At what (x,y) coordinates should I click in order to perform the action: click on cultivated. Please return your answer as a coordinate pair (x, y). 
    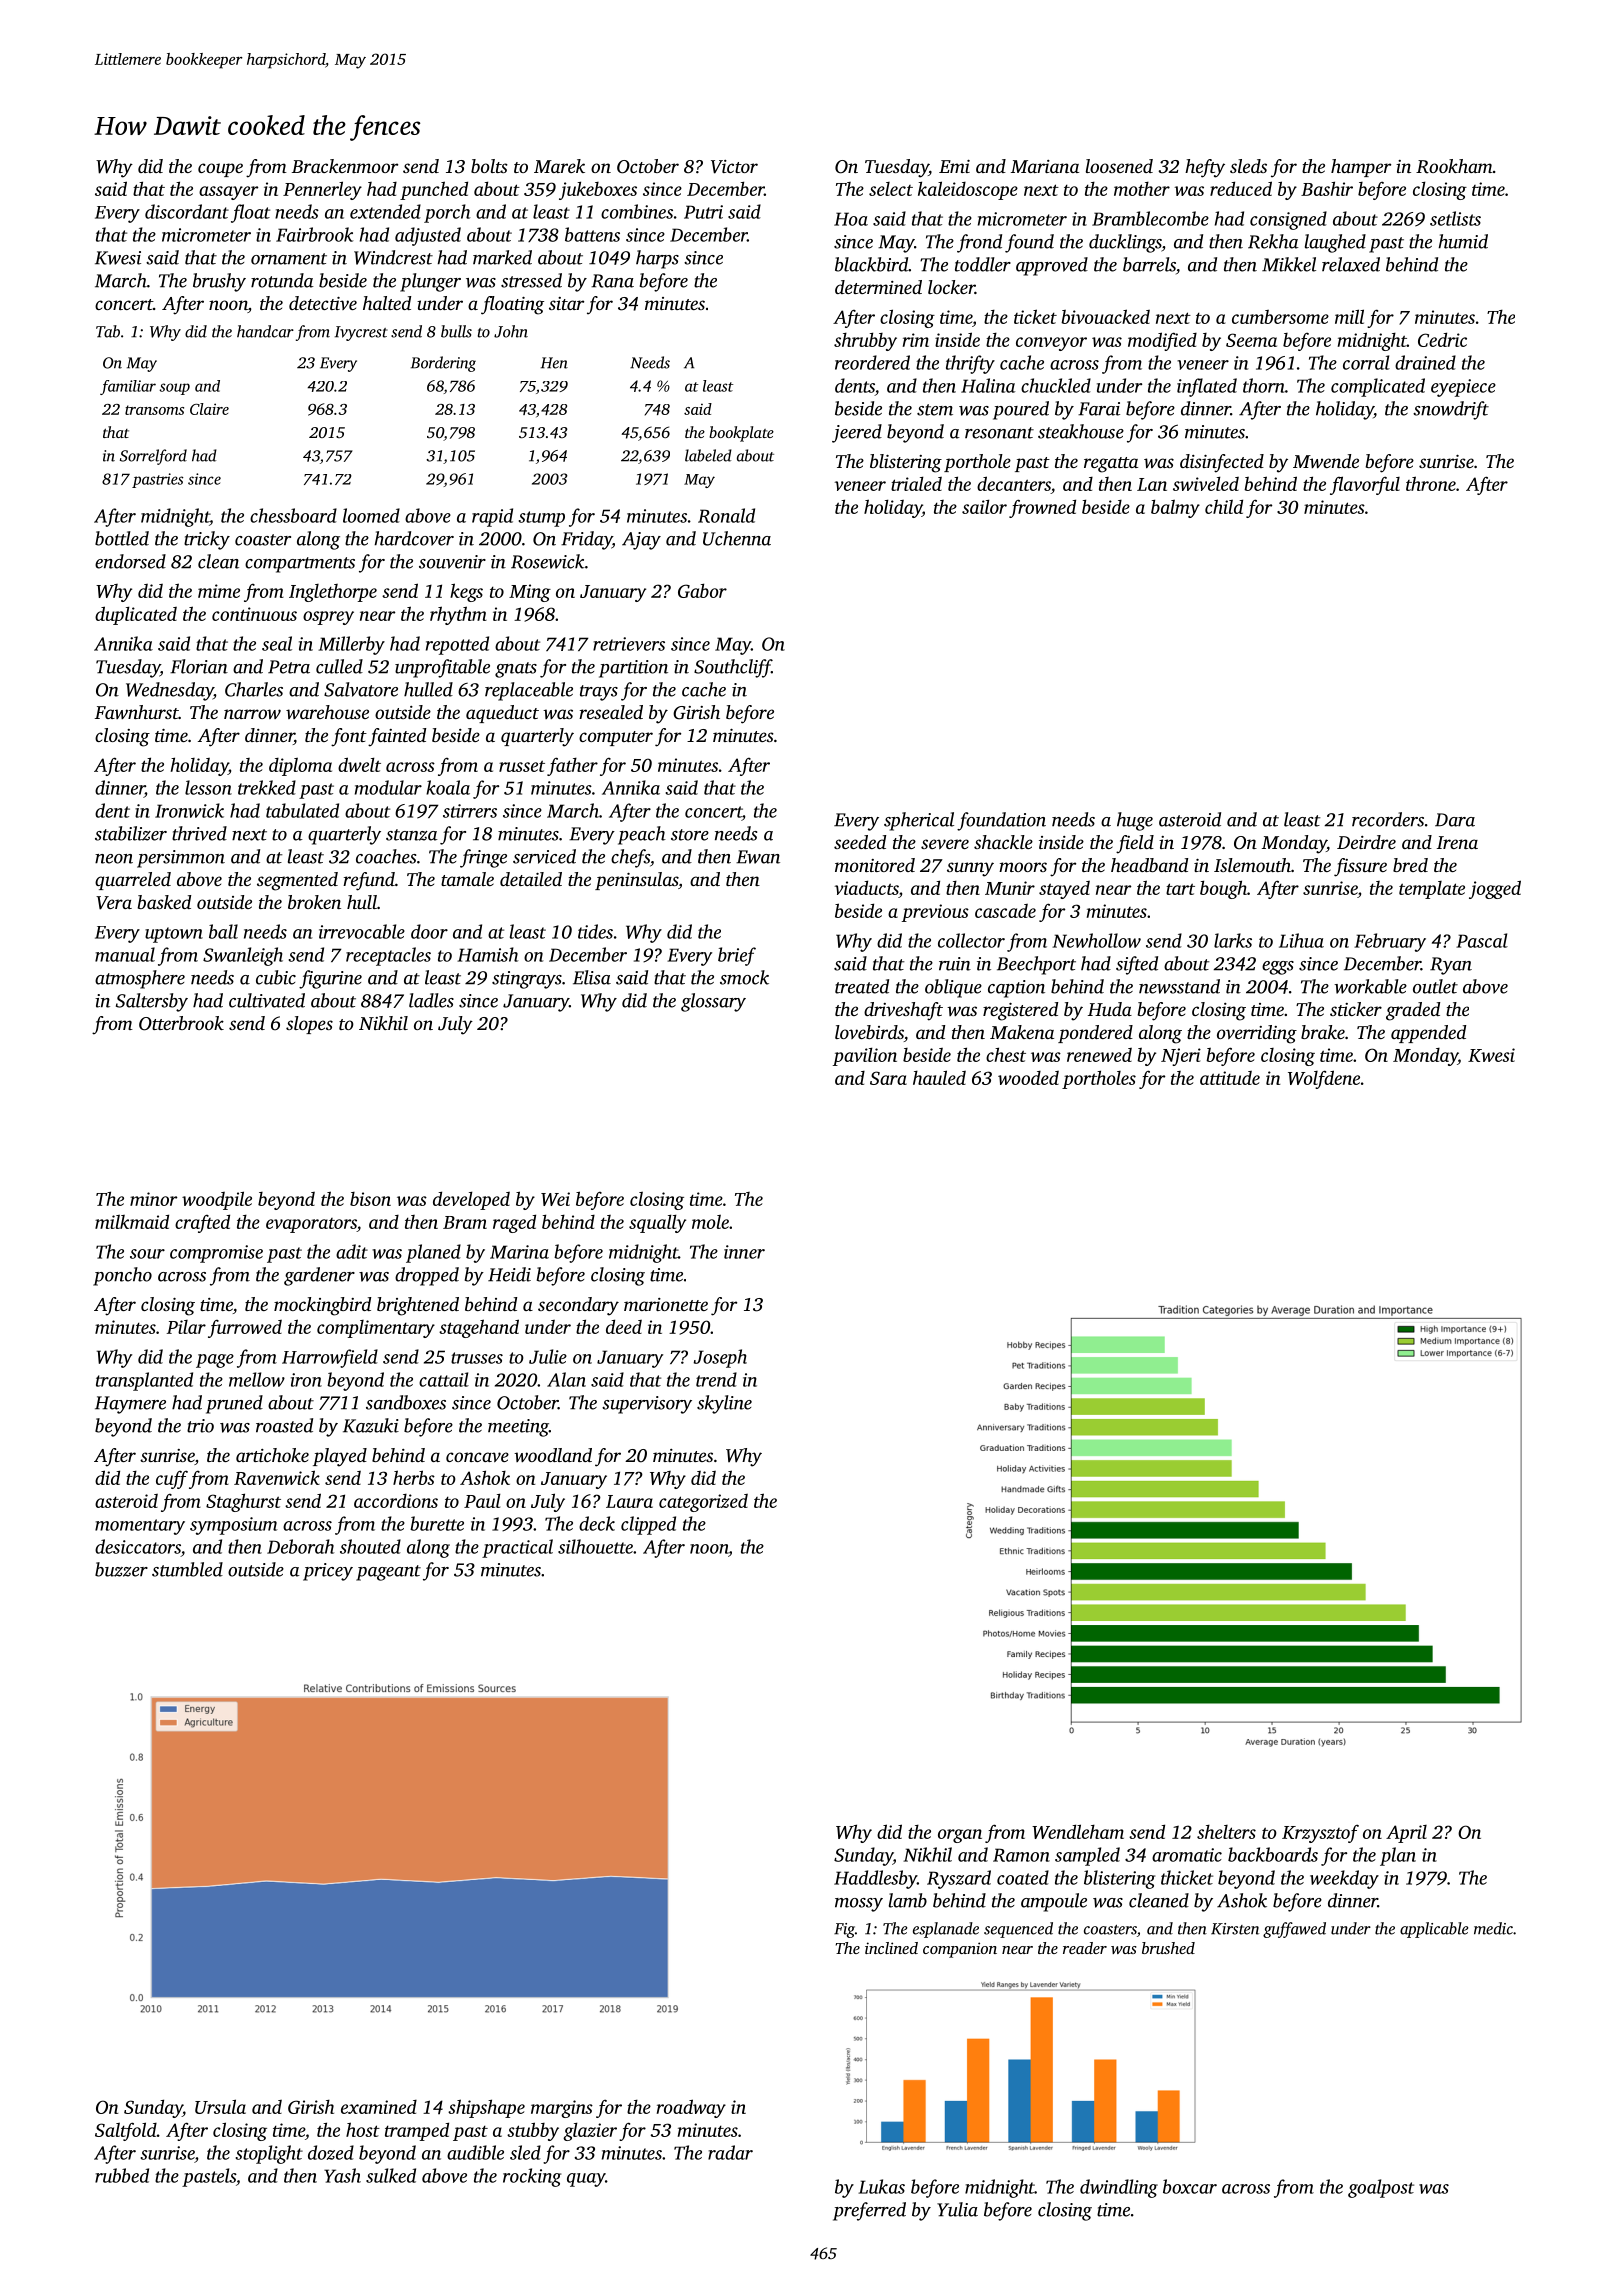
    Looking at the image, I should click on (267, 1000).
